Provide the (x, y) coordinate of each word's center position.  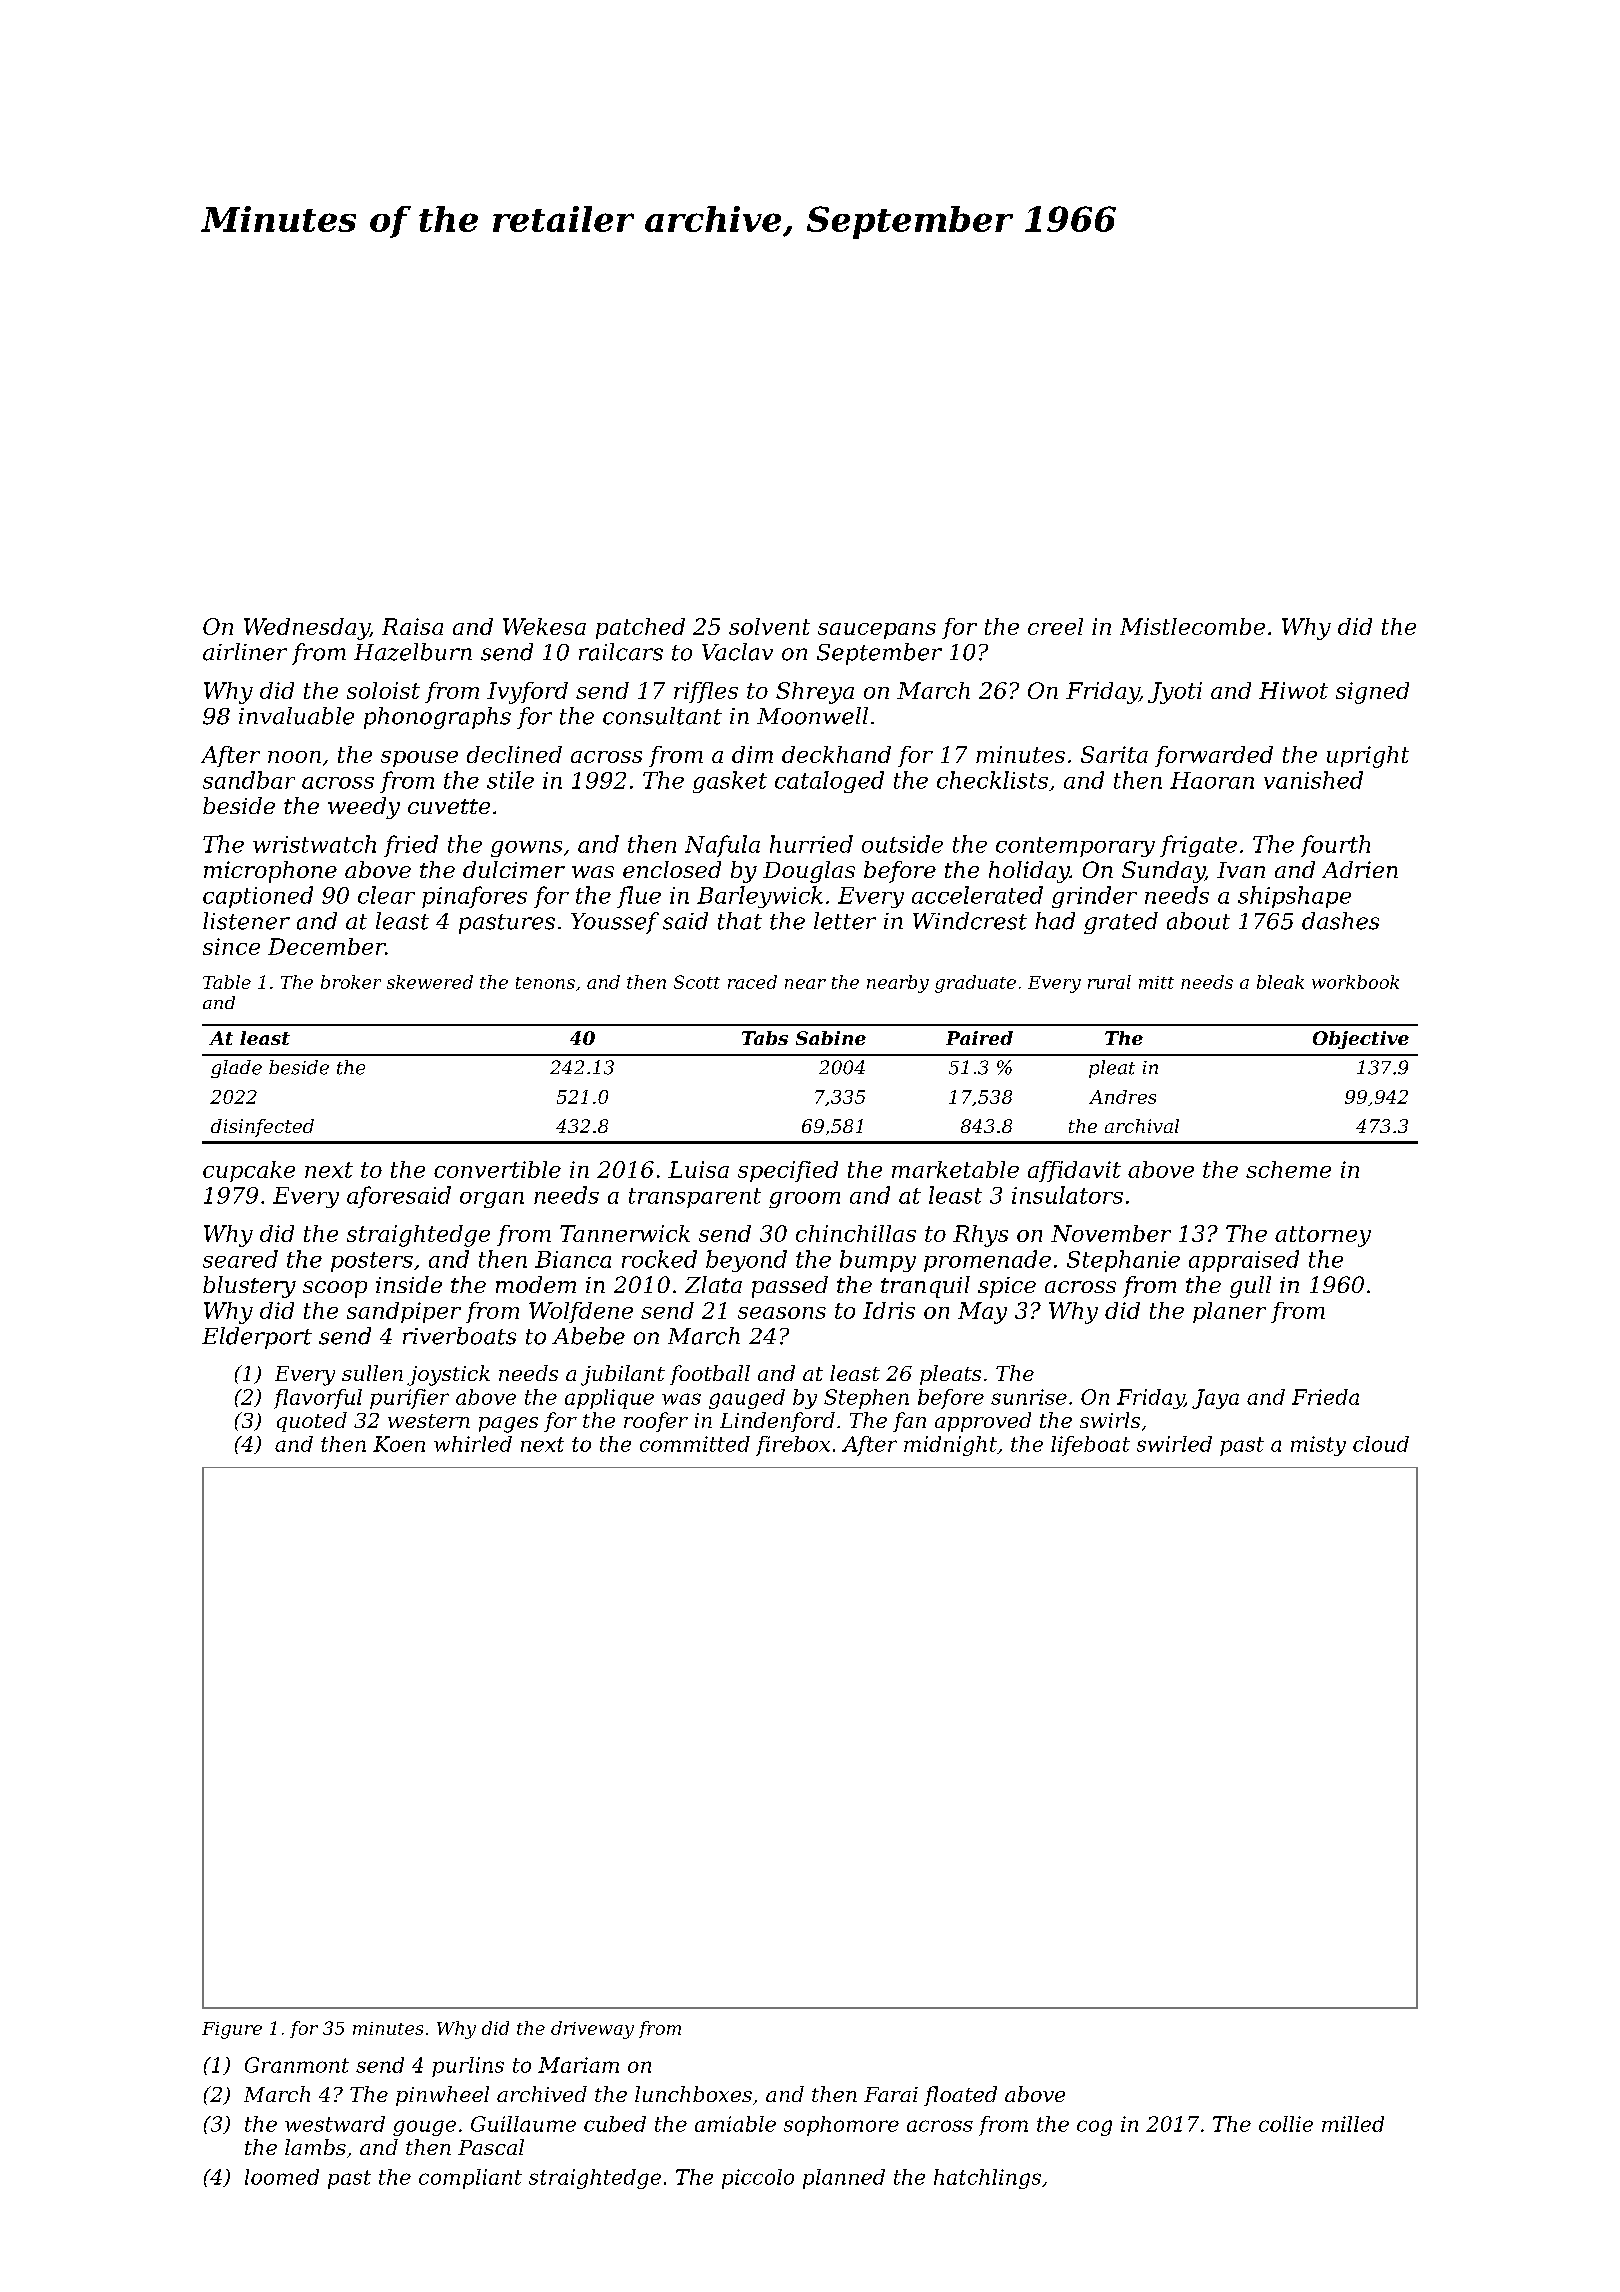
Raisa (412, 626)
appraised (1244, 1261)
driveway (592, 2030)
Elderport (257, 1338)
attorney (1323, 1236)
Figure (232, 2030)
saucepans (877, 631)
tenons (545, 983)
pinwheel (442, 2096)
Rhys (980, 1236)
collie (1286, 2124)
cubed (615, 2124)
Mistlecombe (1192, 626)
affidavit (1074, 1171)
